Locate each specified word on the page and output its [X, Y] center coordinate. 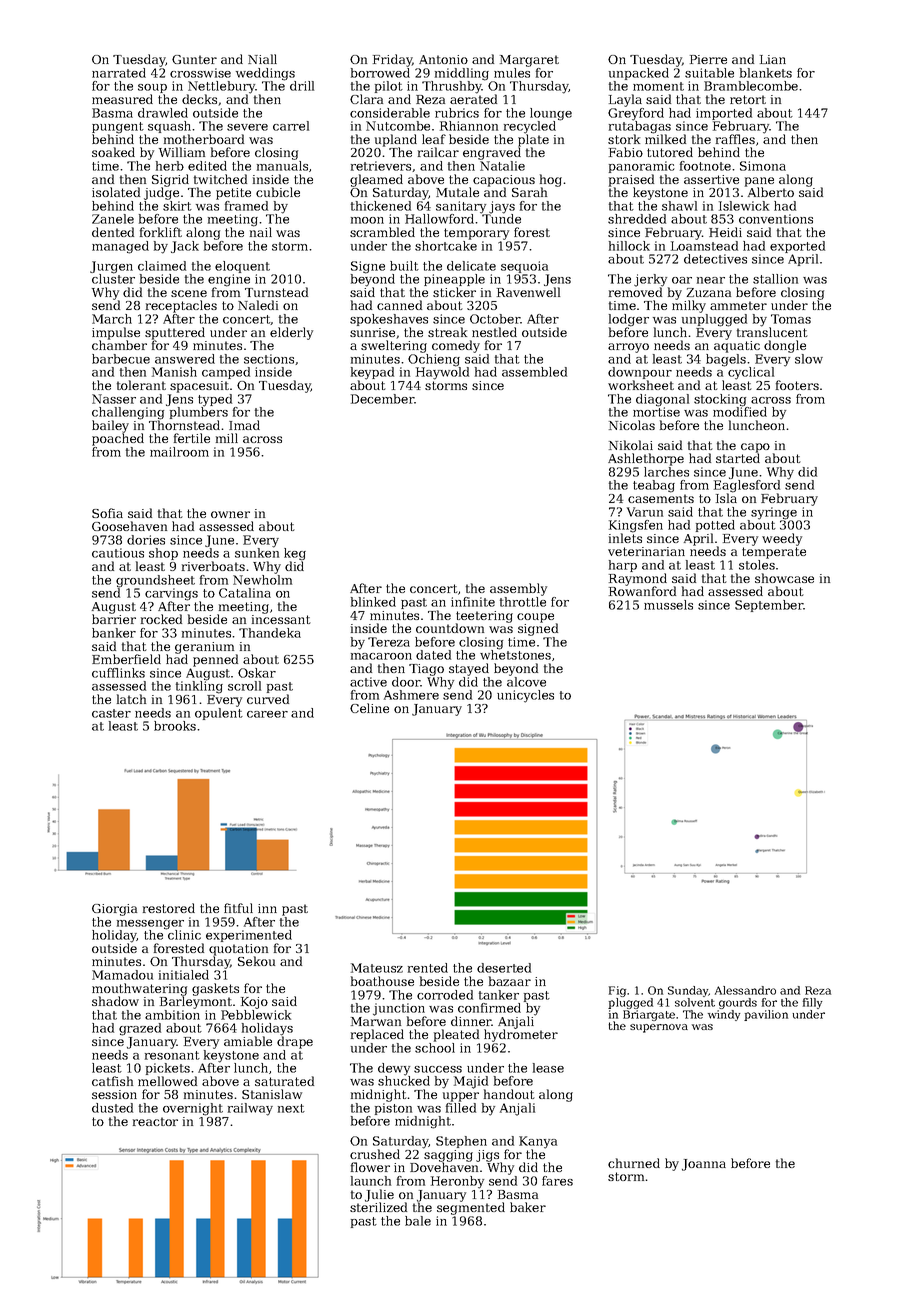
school [435, 1048]
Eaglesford [747, 486]
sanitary [461, 207]
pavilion [766, 1015]
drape [295, 1042]
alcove [526, 682]
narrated [119, 73]
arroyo [628, 348]
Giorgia [114, 910]
